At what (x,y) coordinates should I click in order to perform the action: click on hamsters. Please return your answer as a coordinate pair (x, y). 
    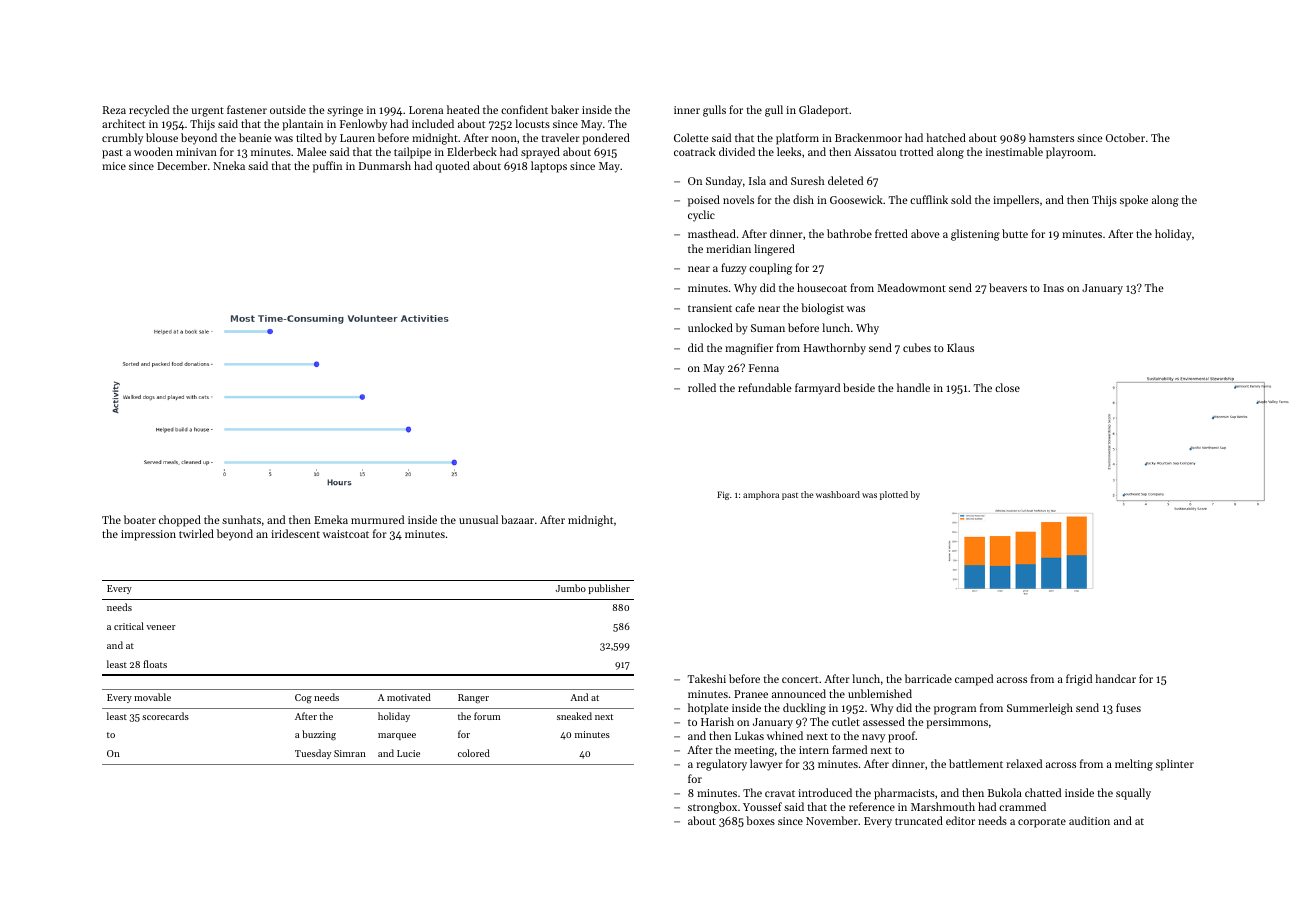
    Looking at the image, I should click on (1051, 137).
